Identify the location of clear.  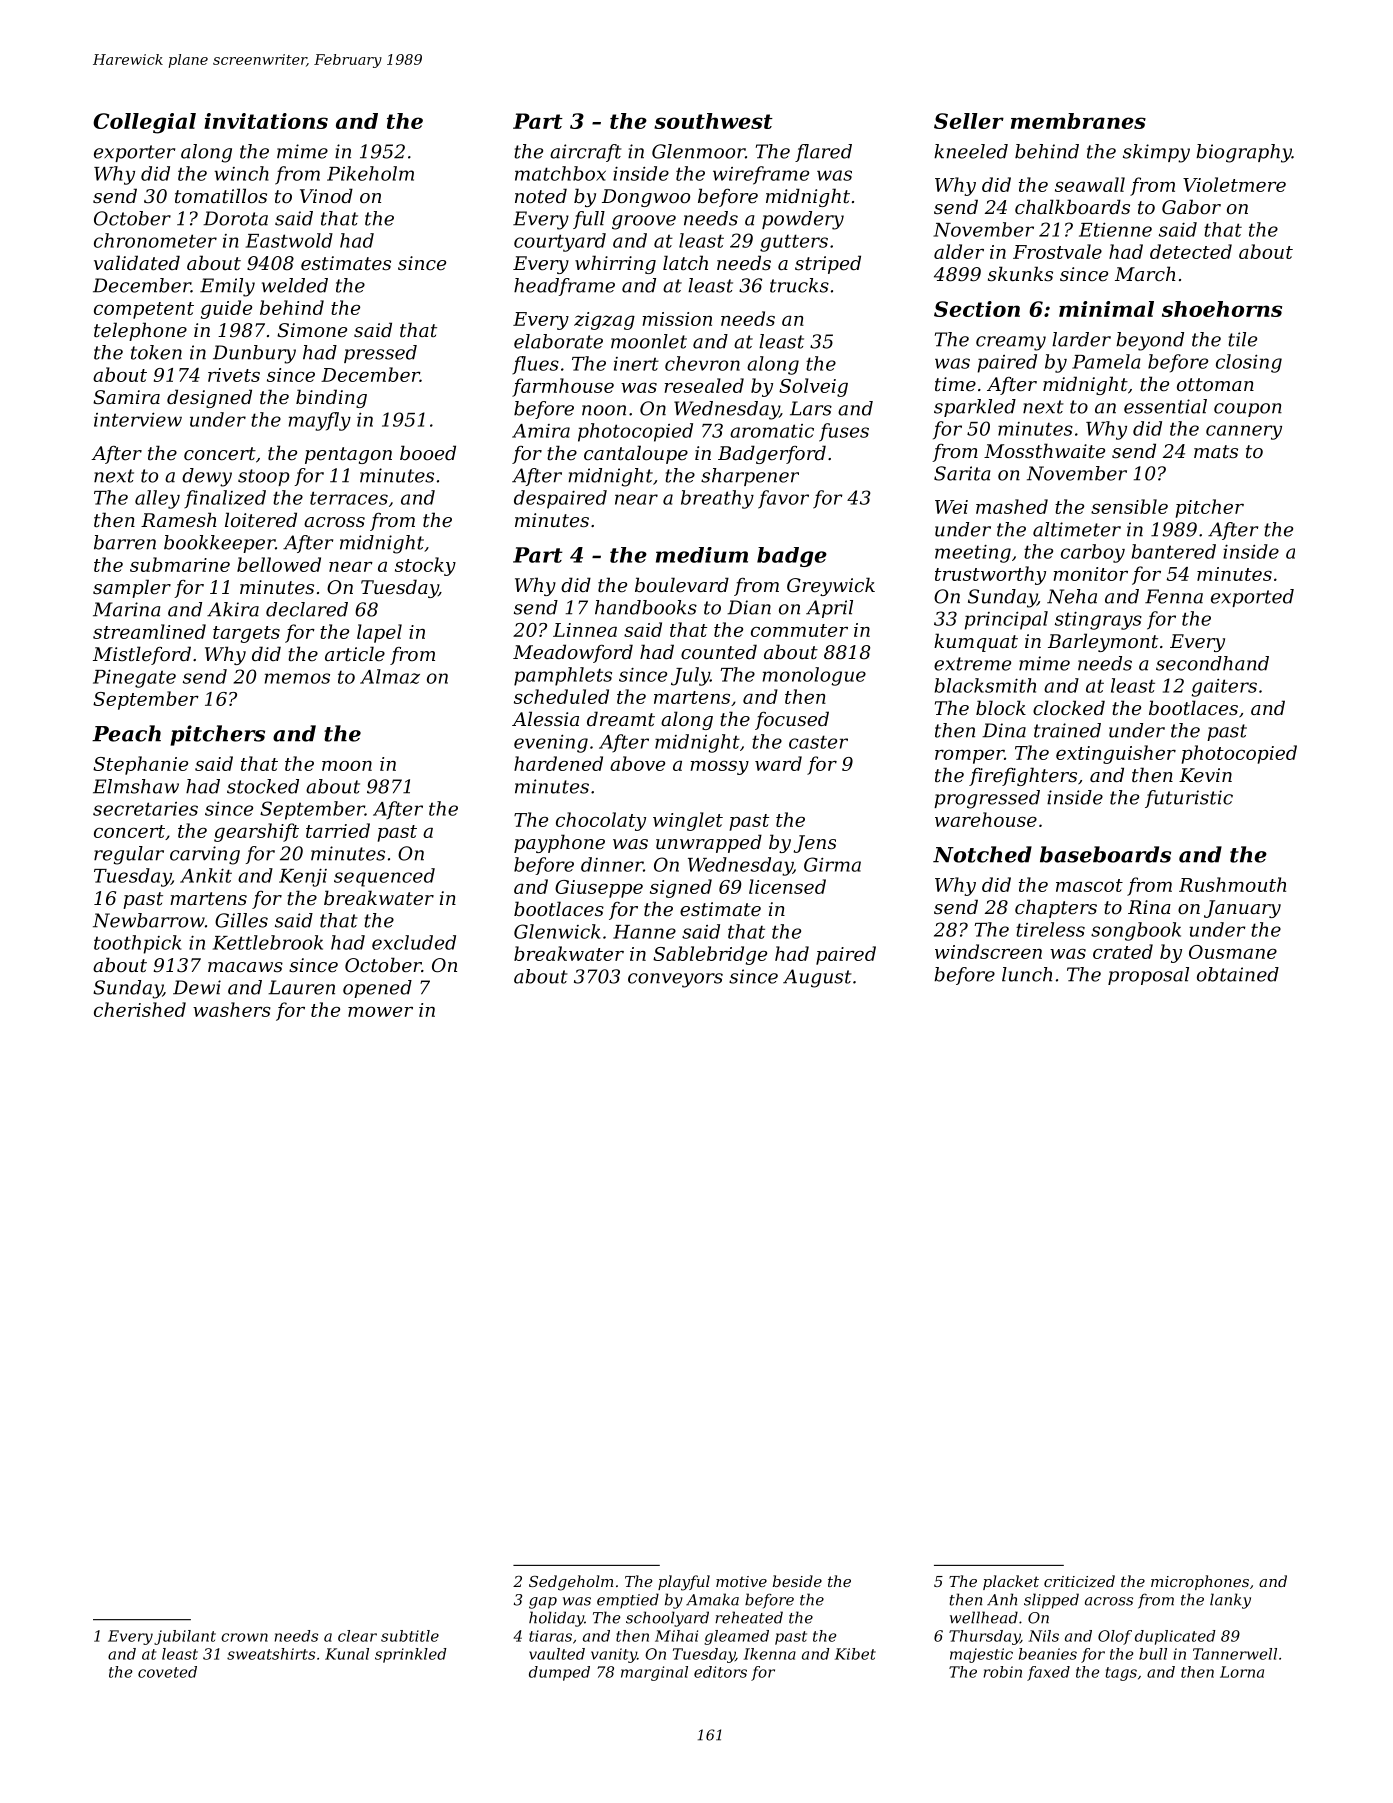
(357, 1636).
